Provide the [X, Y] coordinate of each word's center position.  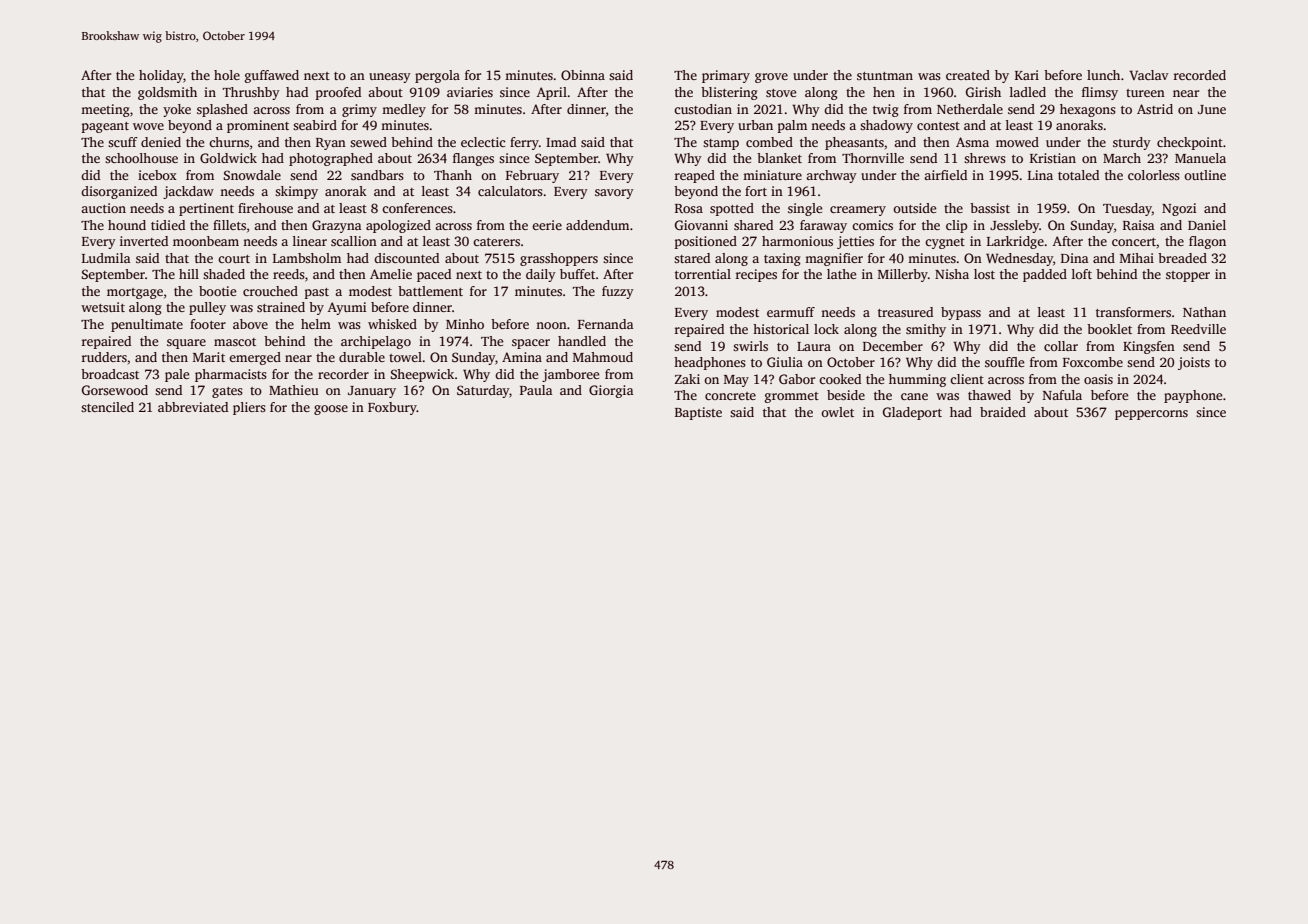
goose [331, 410]
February [532, 176]
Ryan [331, 144]
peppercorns [1151, 415]
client [967, 379]
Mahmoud [603, 357]
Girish [983, 92]
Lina [1040, 175]
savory [614, 194]
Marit [209, 357]
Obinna [583, 75]
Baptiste [698, 413]
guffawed [272, 76]
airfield [945, 175]
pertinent [206, 209]
